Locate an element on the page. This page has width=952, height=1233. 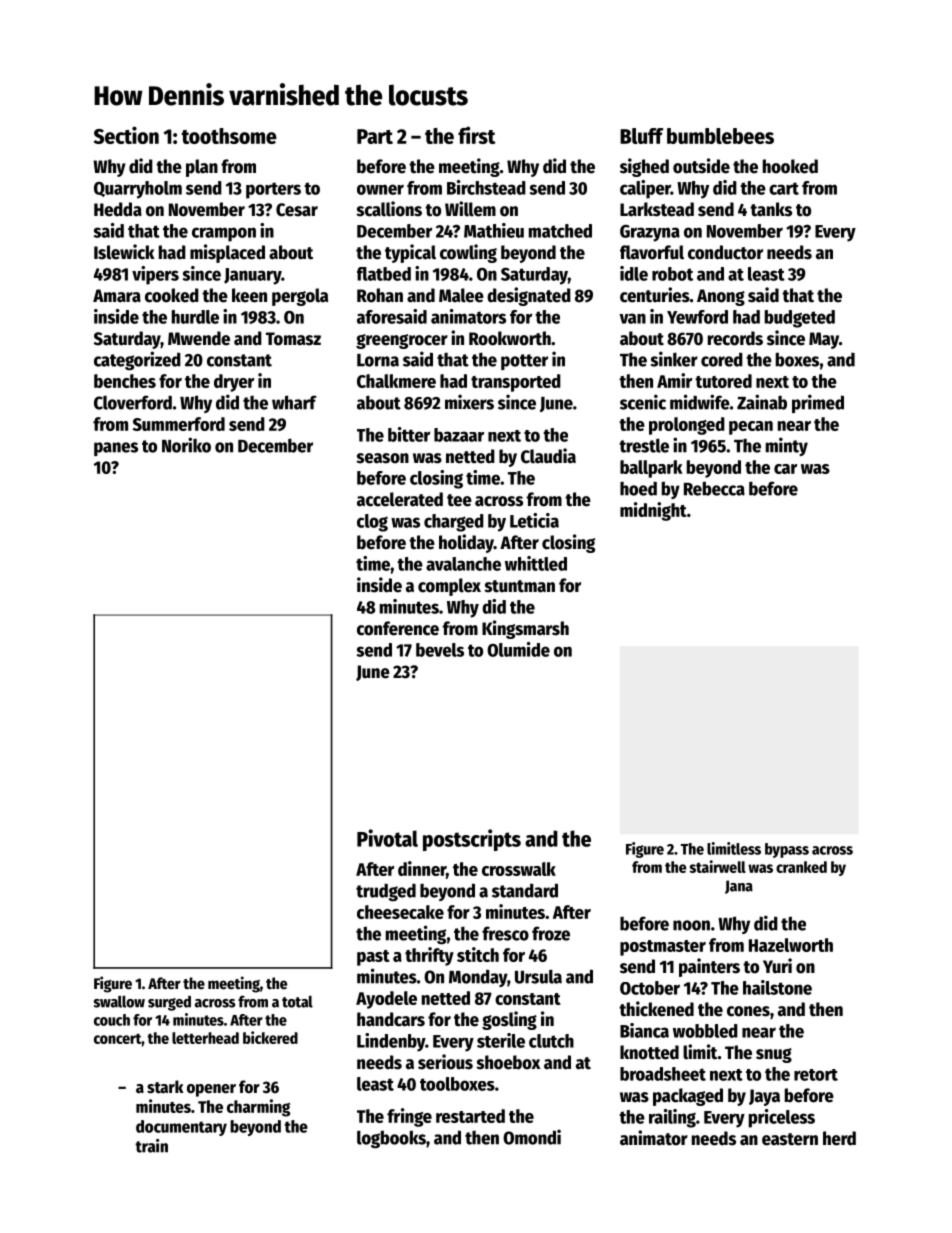
Claudia is located at coordinates (548, 456).
